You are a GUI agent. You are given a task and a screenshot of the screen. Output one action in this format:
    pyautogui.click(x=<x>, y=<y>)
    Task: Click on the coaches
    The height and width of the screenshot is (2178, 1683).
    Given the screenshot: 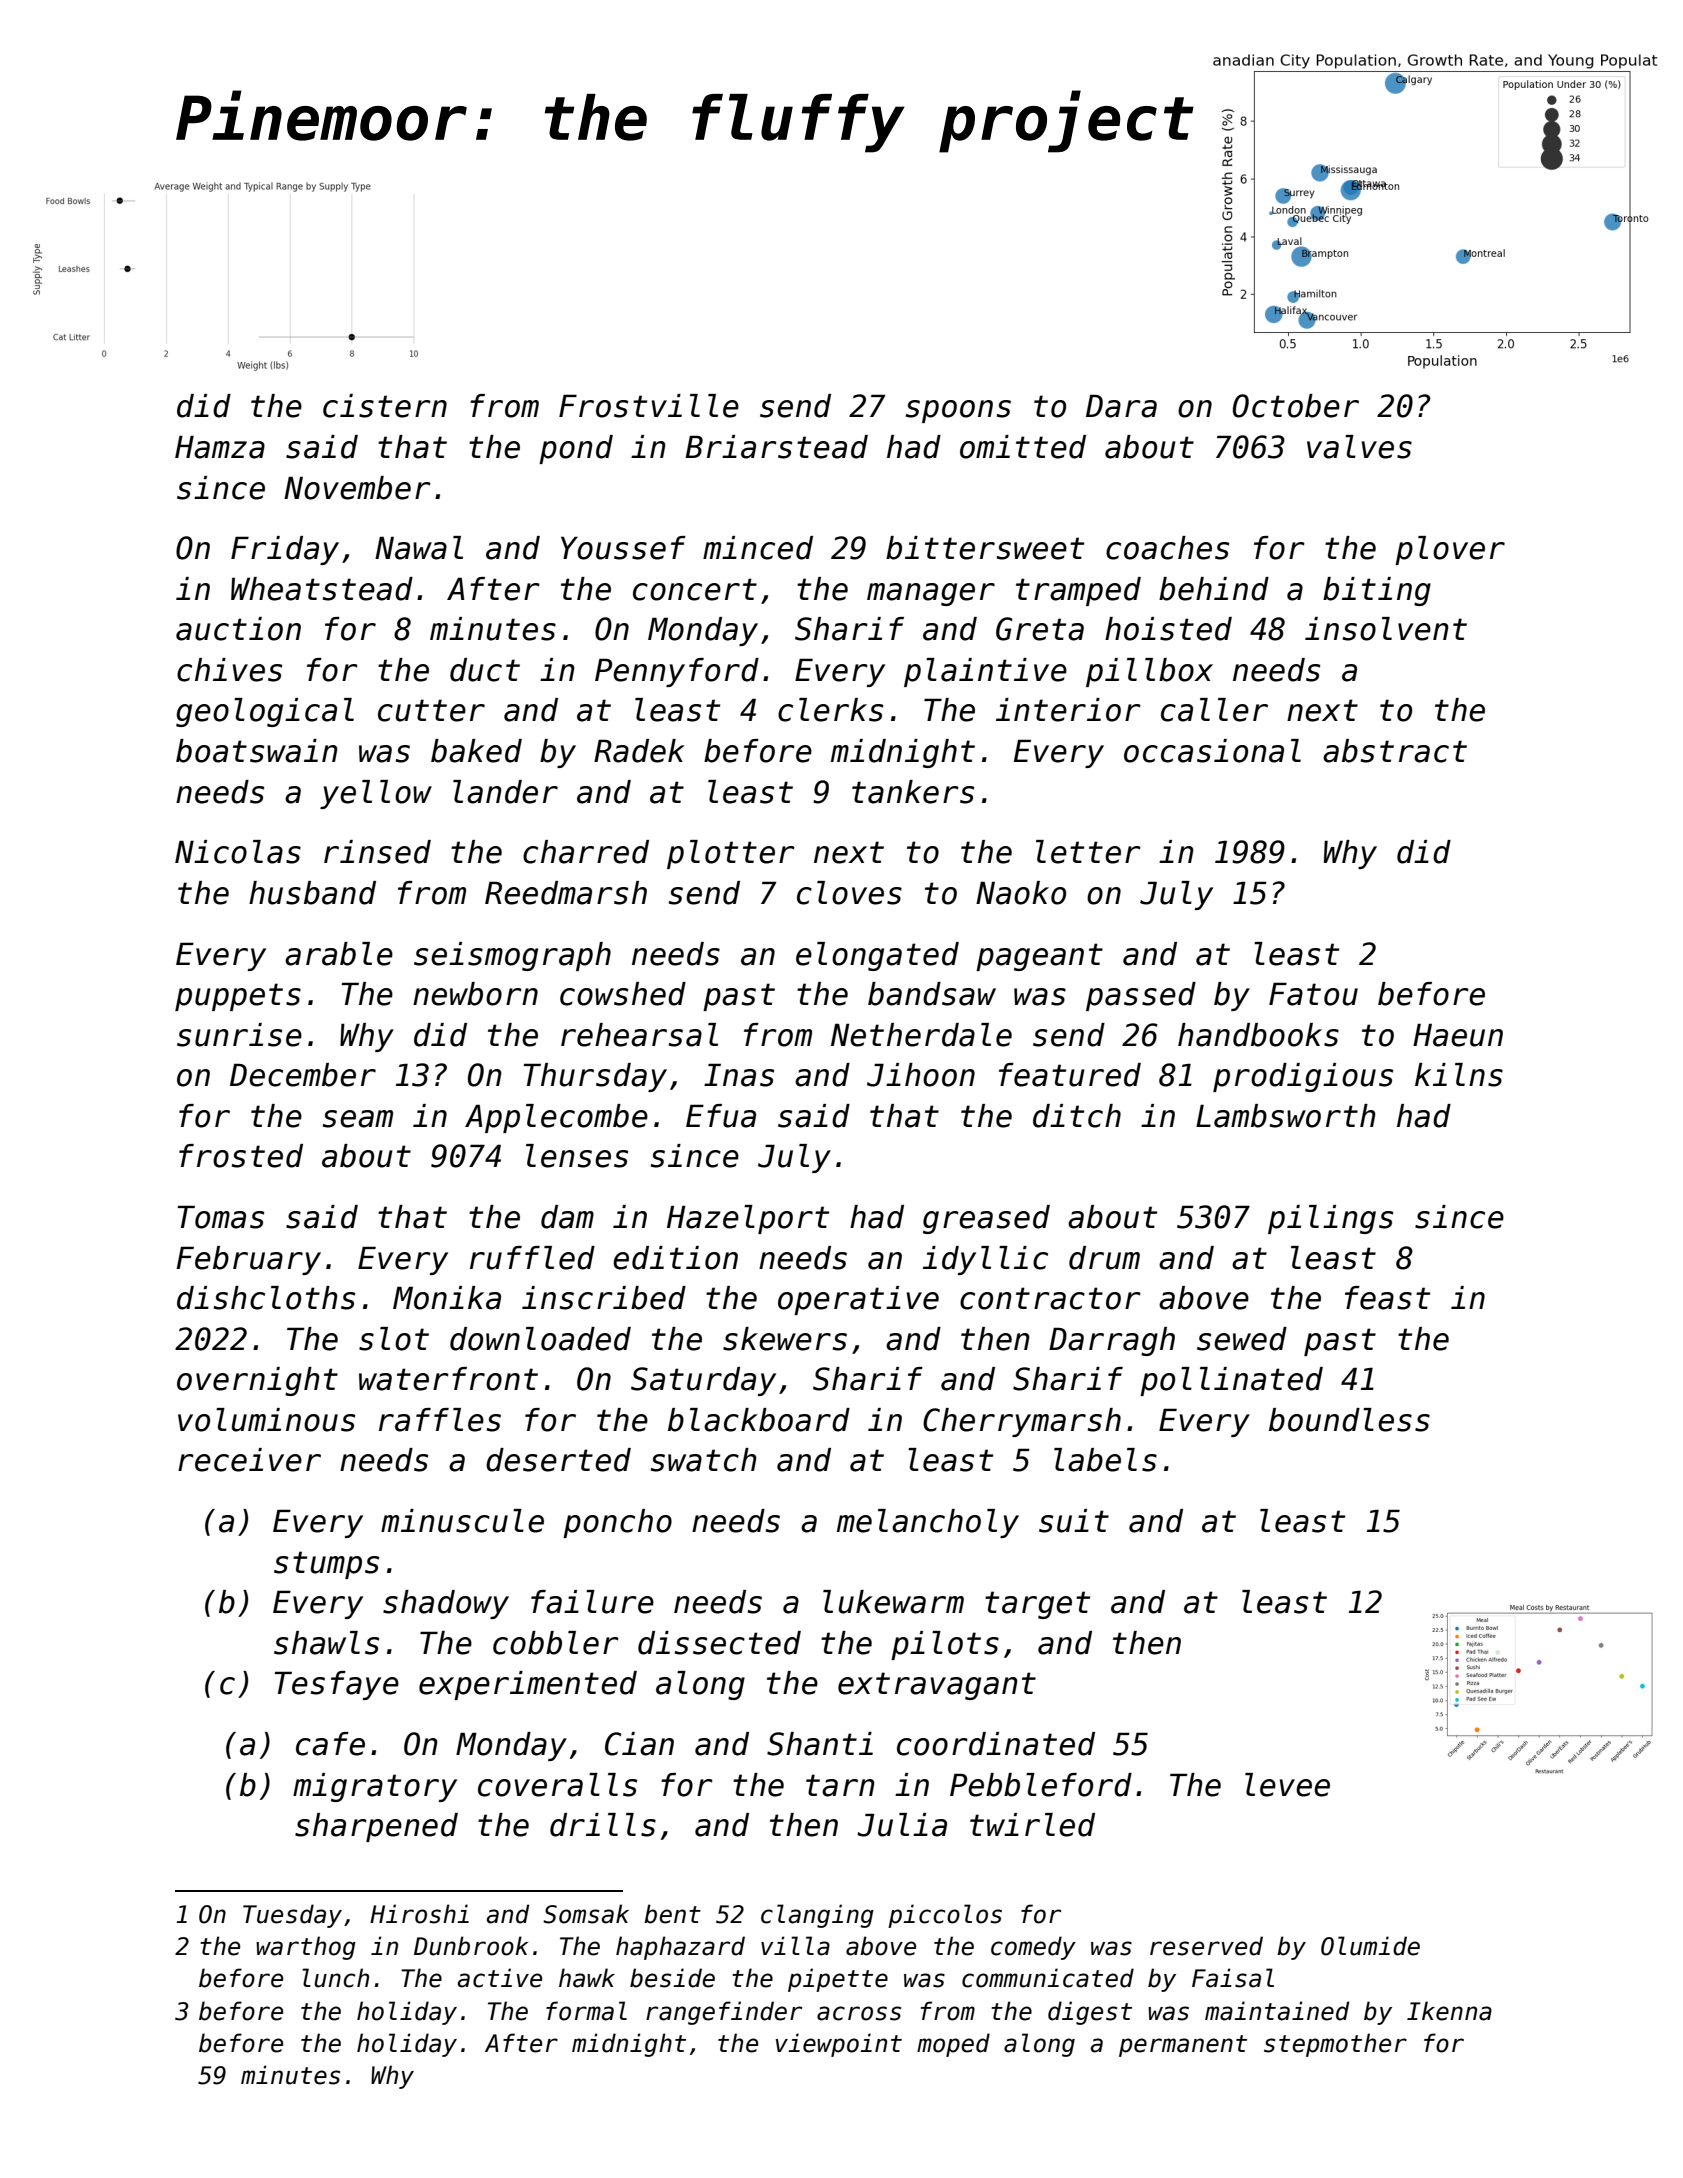 What is the action you would take?
    pyautogui.click(x=1167, y=548)
